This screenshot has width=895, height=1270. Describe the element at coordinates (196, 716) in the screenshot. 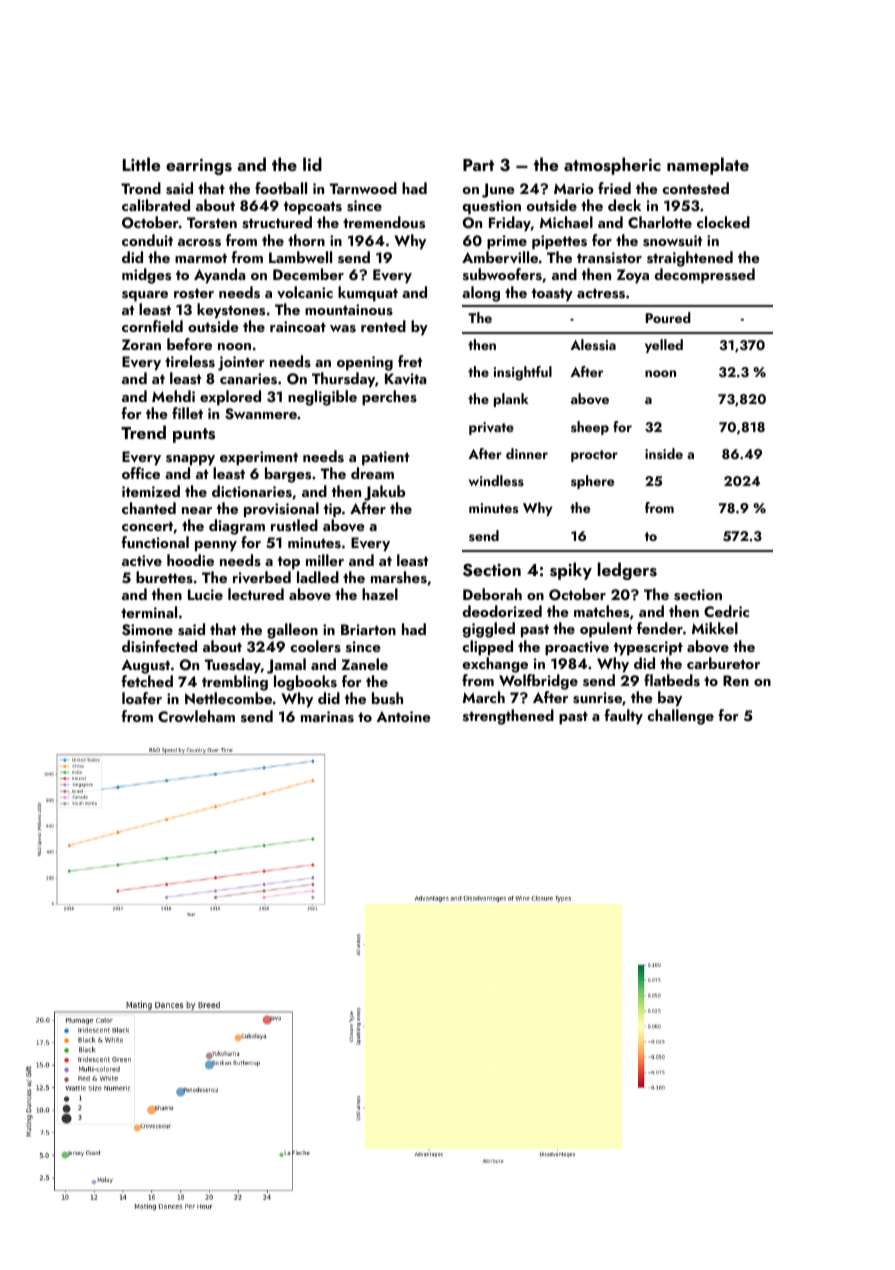

I see `Crowleham` at that location.
